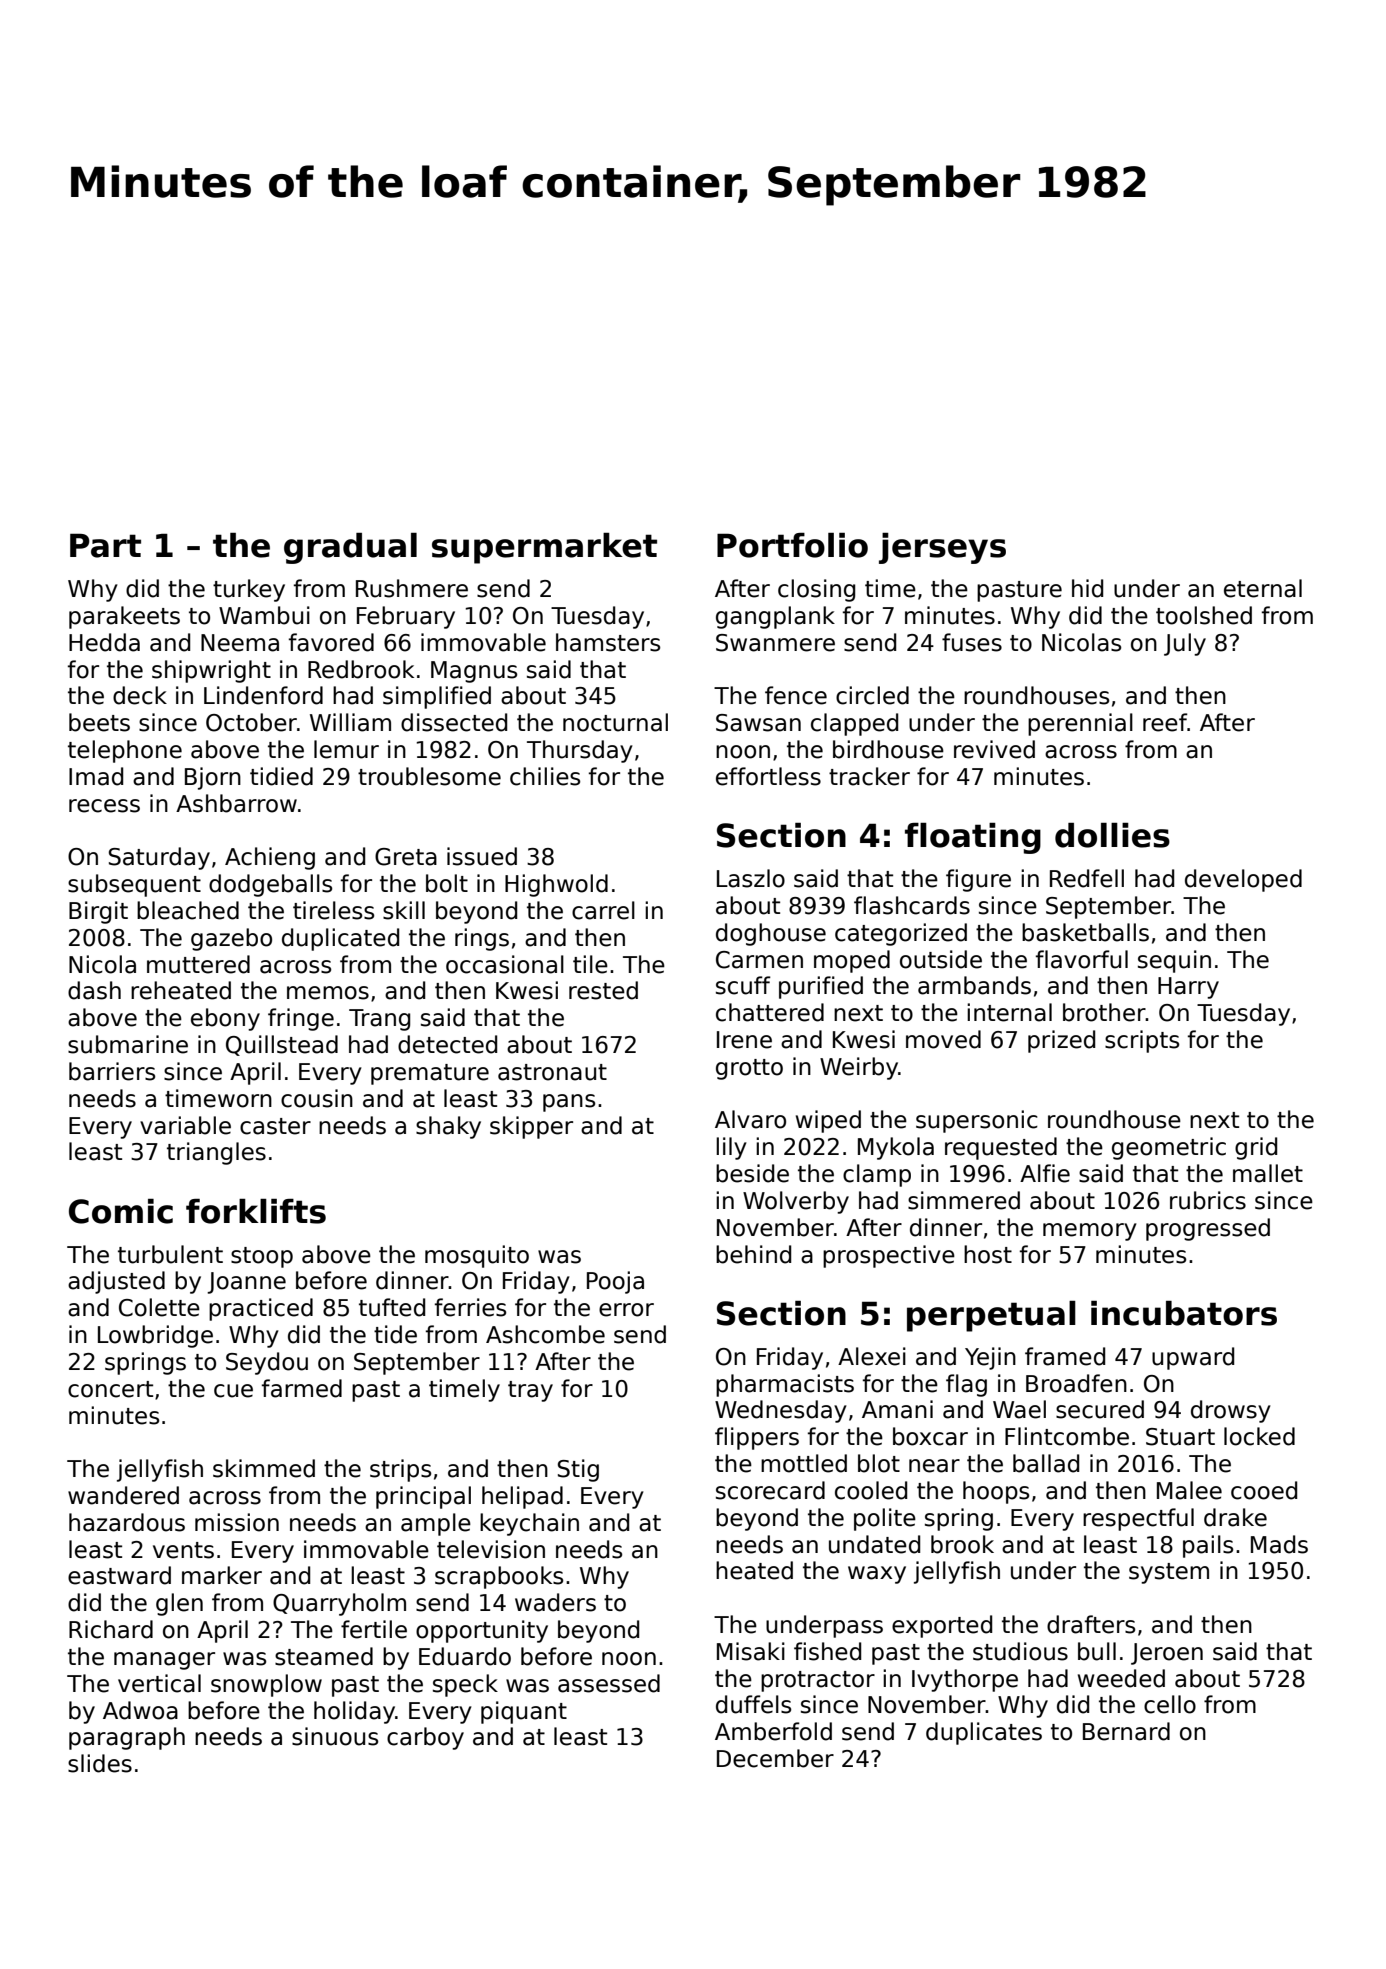 This screenshot has height=1969, width=1386. What do you see at coordinates (249, 590) in the screenshot?
I see `turkey` at bounding box center [249, 590].
